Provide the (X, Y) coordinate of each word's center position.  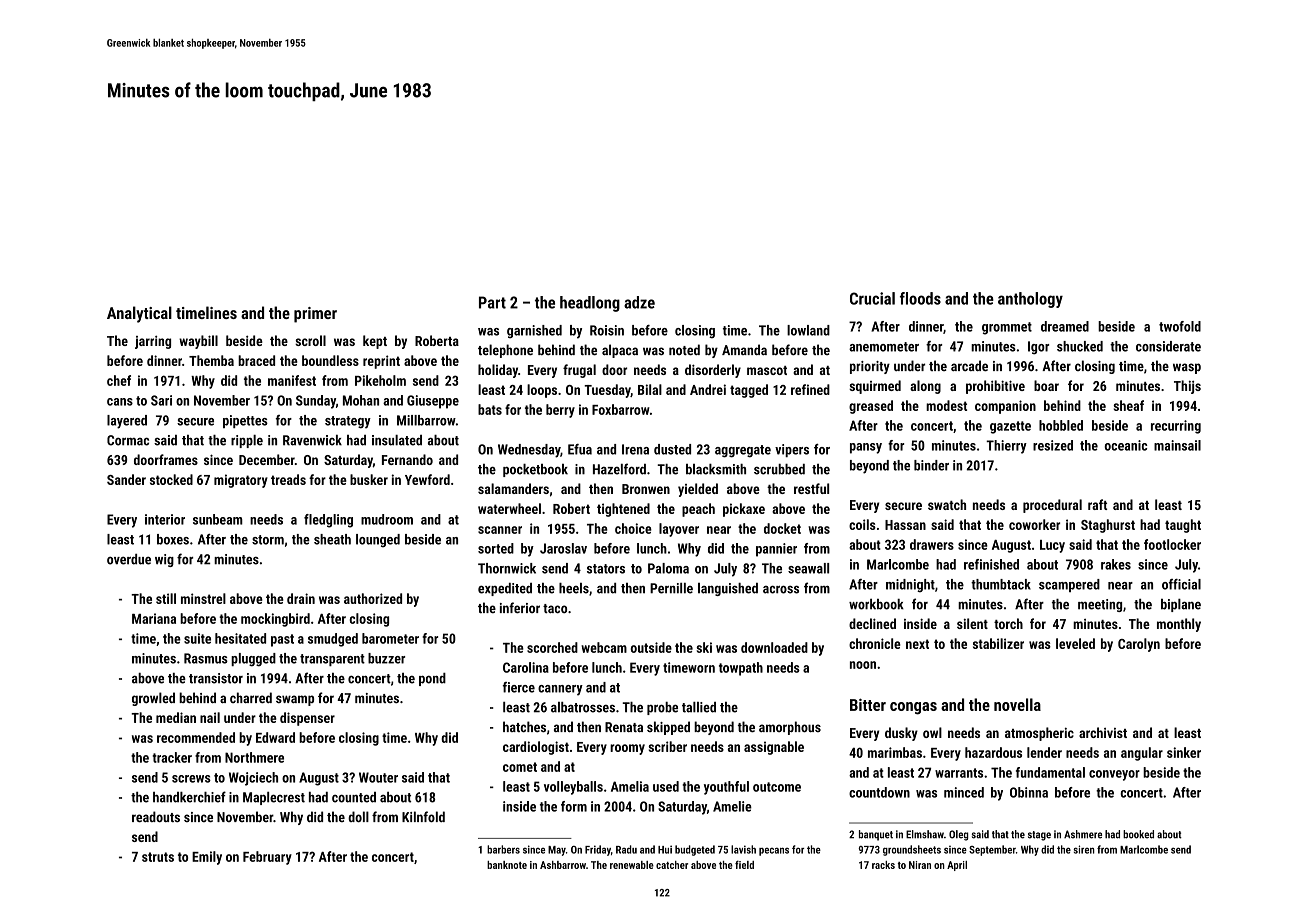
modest (946, 405)
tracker (172, 757)
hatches (524, 726)
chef (119, 380)
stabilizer (998, 643)
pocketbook (535, 470)
